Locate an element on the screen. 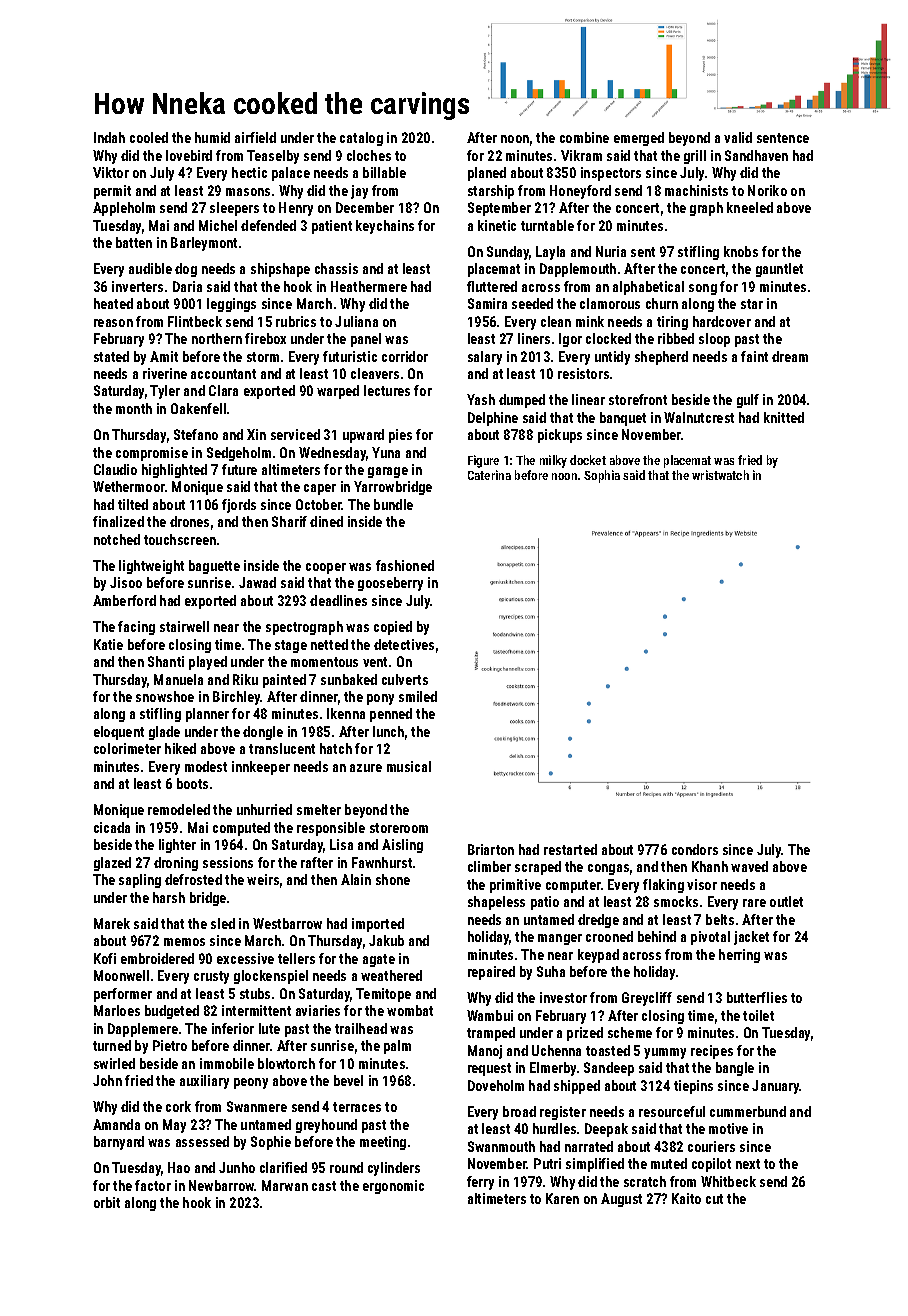 The height and width of the screenshot is (1316, 908). Vikram is located at coordinates (581, 155).
